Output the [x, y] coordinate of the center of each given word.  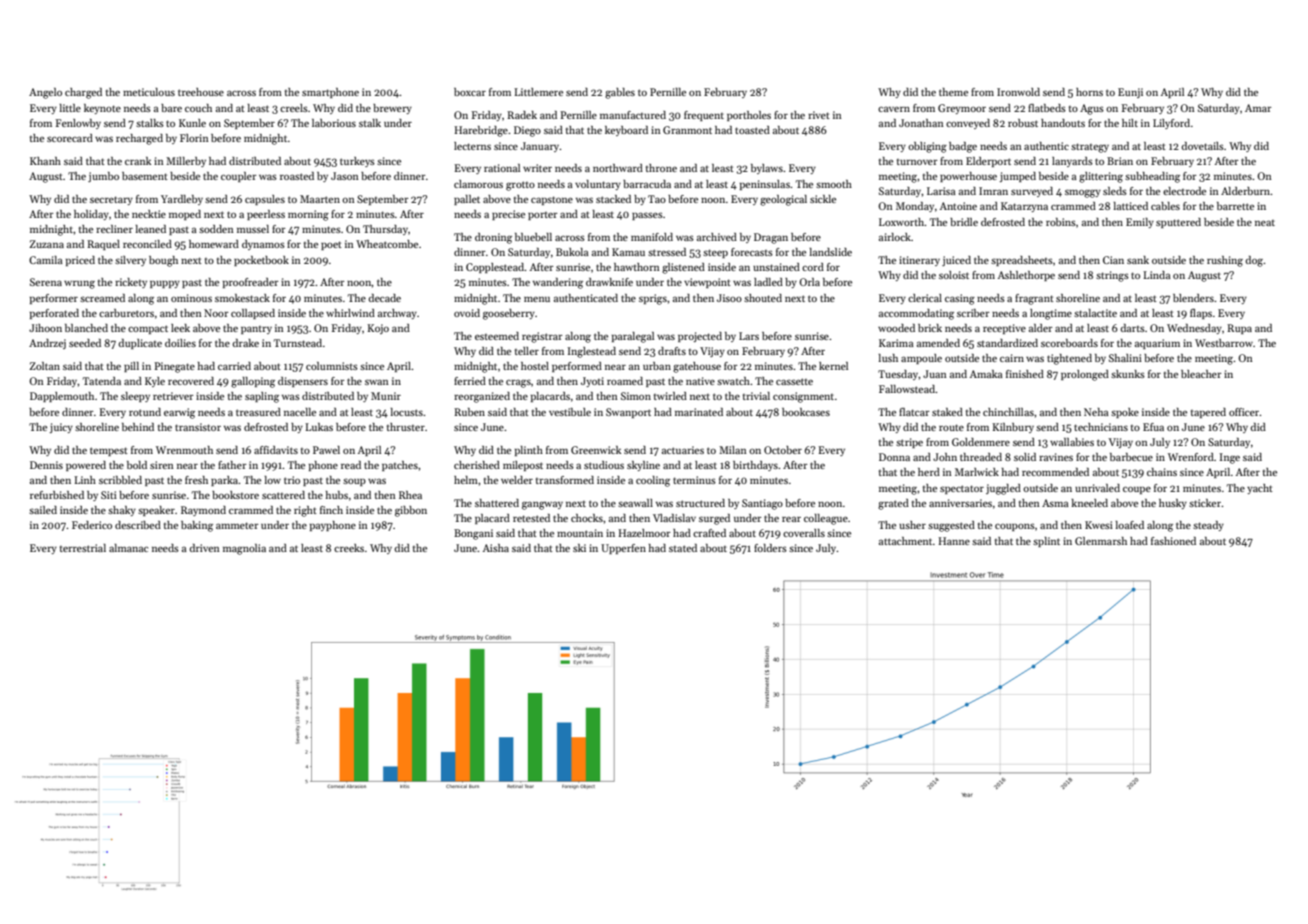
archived [717, 237]
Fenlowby [78, 124]
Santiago [762, 504]
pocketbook [261, 261]
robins [1061, 222]
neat [1265, 223]
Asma [1055, 503]
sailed [43, 510]
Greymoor [962, 109]
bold [137, 465]
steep [715, 253]
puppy [165, 284]
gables [620, 93]
